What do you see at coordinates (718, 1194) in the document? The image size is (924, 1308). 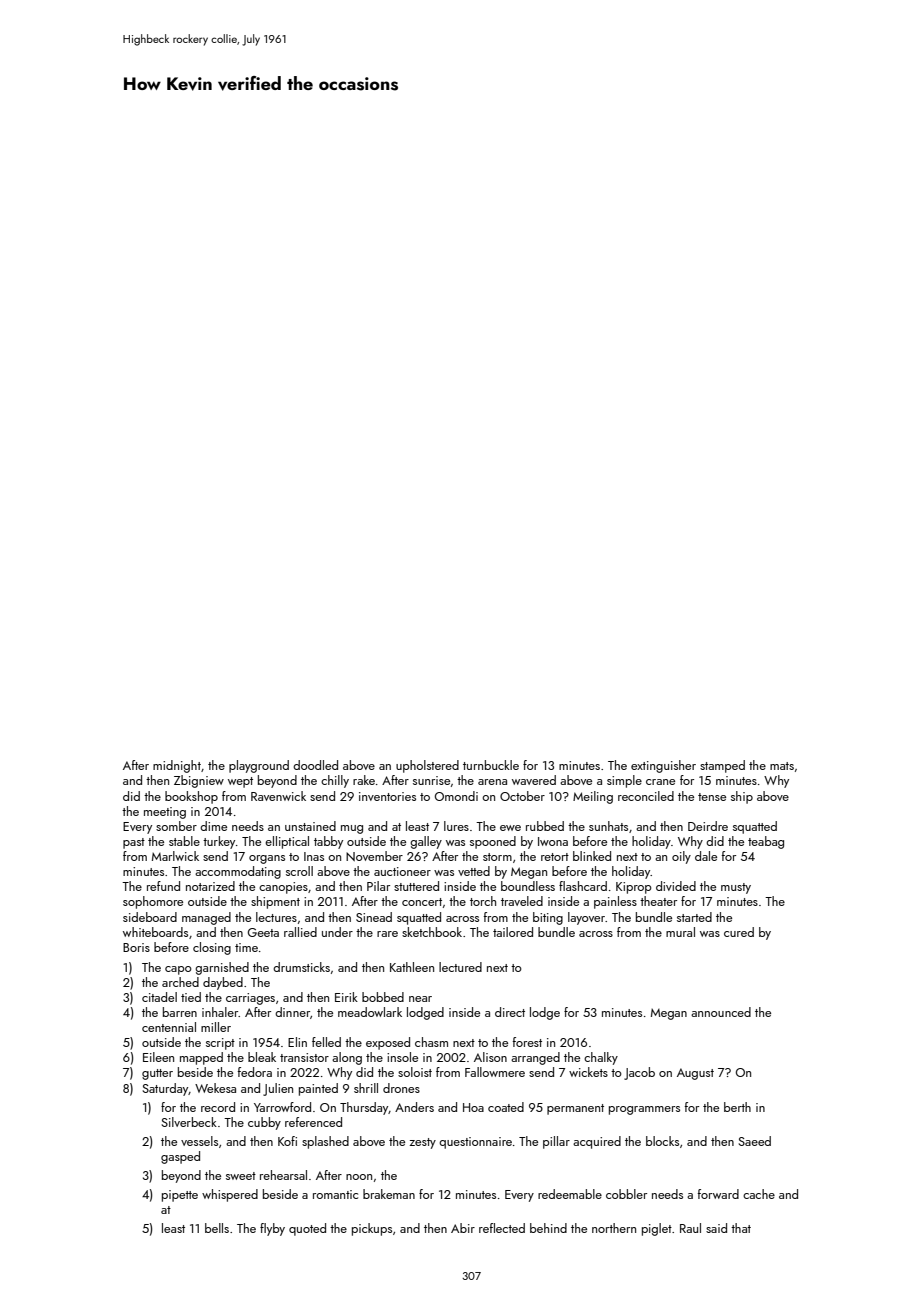 I see `forward` at bounding box center [718, 1194].
